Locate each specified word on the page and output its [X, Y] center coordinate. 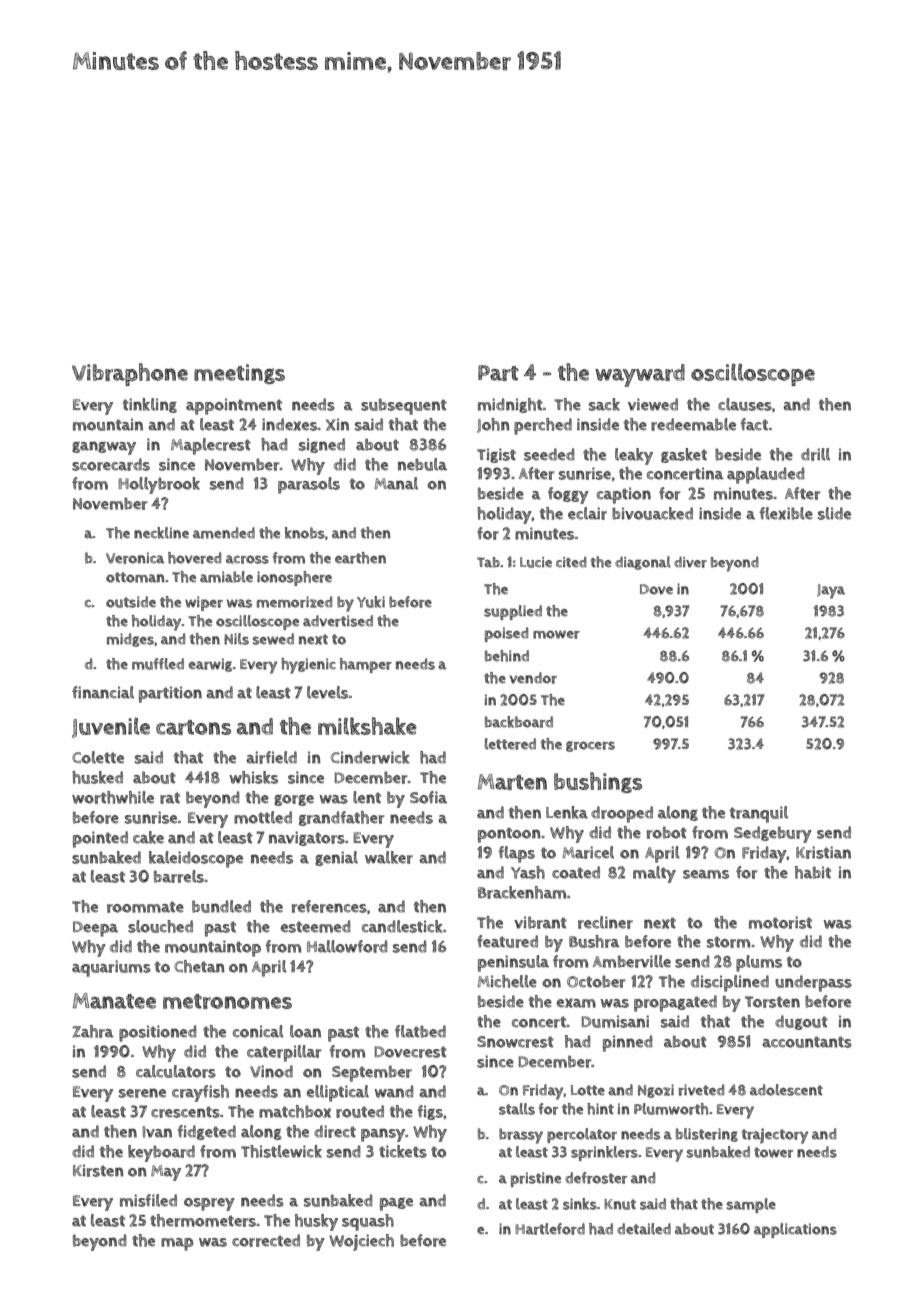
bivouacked [652, 513]
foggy [568, 495]
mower [556, 634]
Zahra [93, 1031]
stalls [517, 1109]
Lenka [567, 812]
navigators [307, 838]
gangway [104, 448]
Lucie [536, 562]
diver [690, 562]
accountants [807, 1042]
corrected [266, 1240]
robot [667, 832]
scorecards [111, 464]
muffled [158, 664]
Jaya [831, 591]
